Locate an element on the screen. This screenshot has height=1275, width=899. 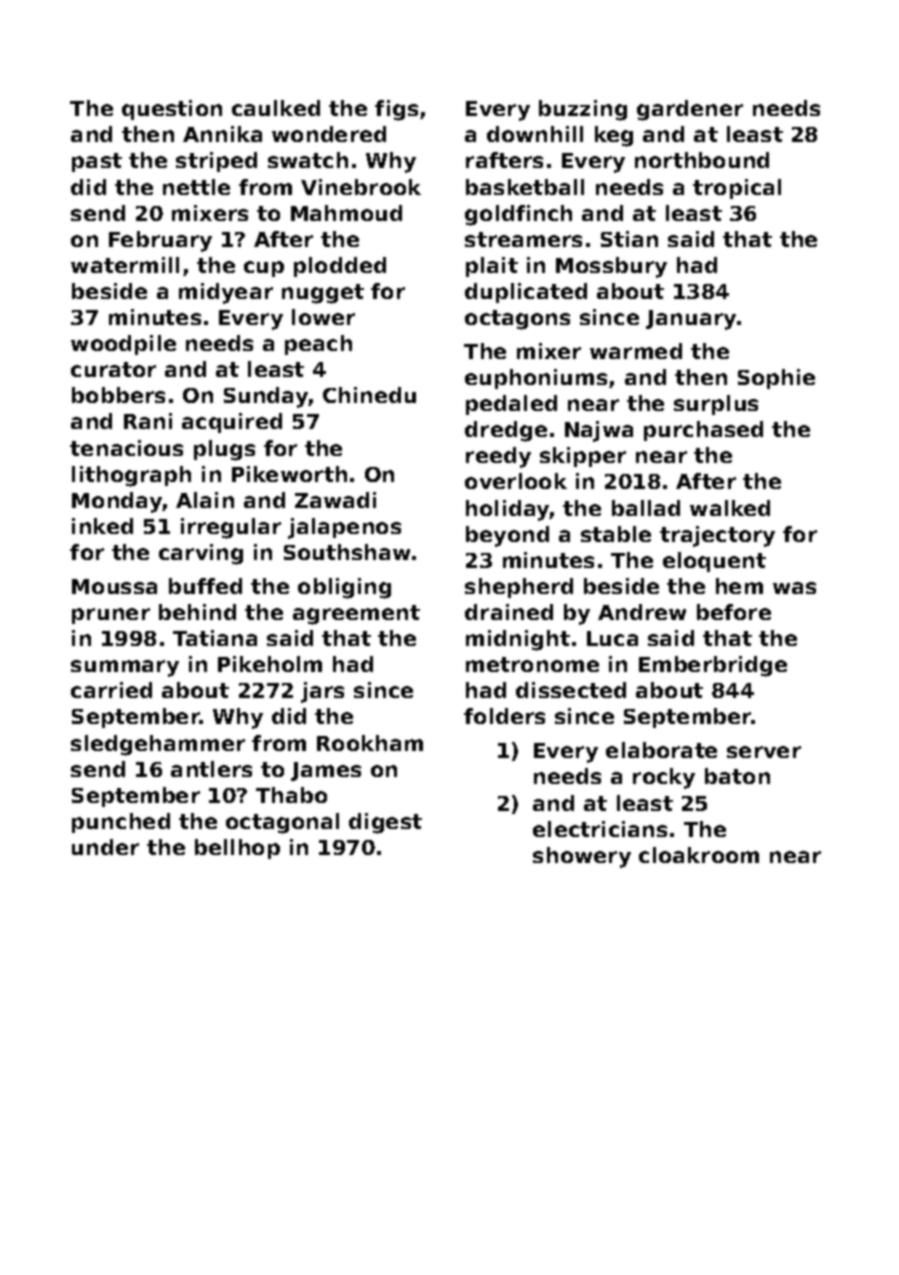
midyear is located at coordinates (226, 293).
